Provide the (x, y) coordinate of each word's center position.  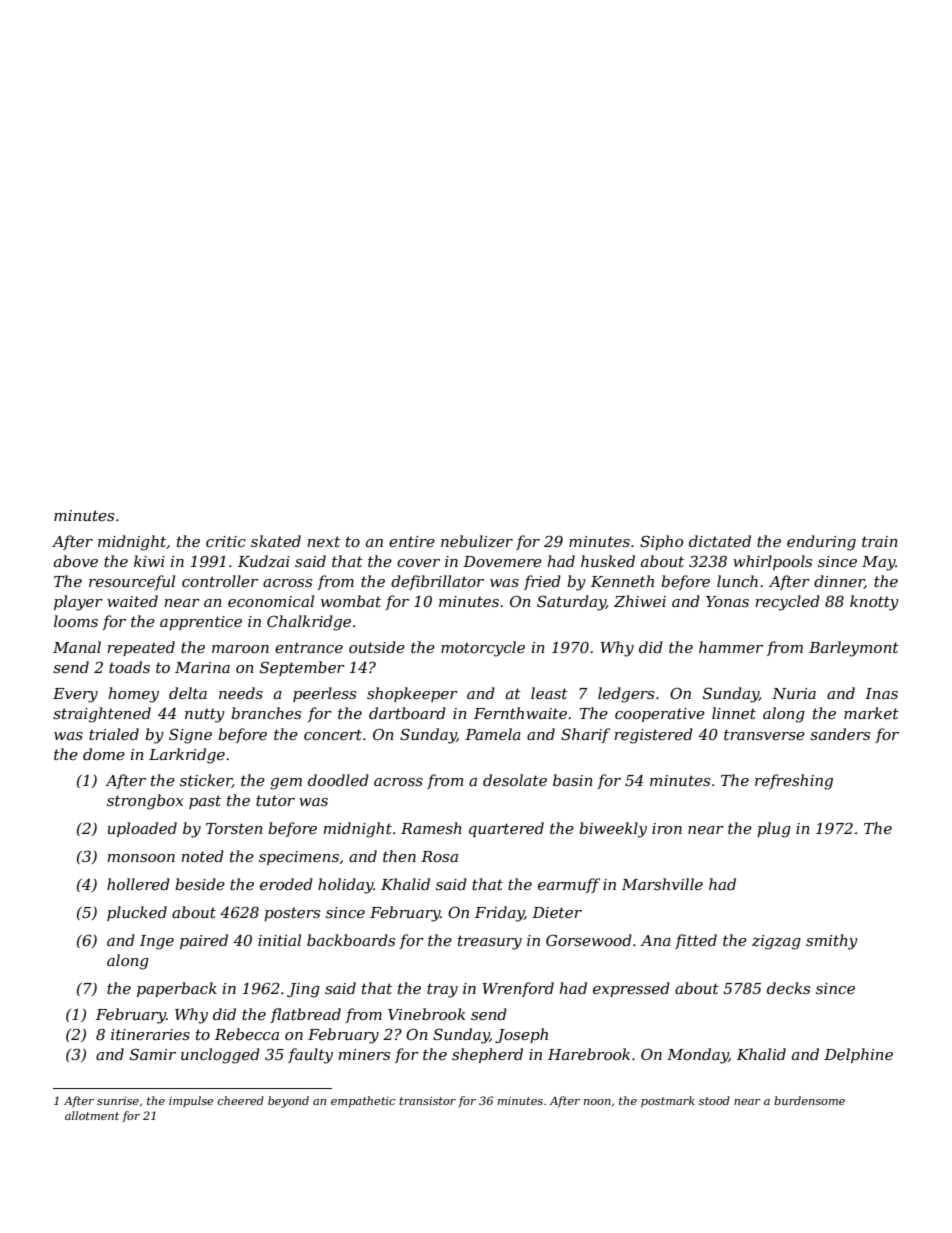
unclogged (220, 1056)
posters (292, 914)
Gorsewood (589, 940)
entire (412, 541)
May (879, 563)
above (76, 561)
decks (788, 988)
